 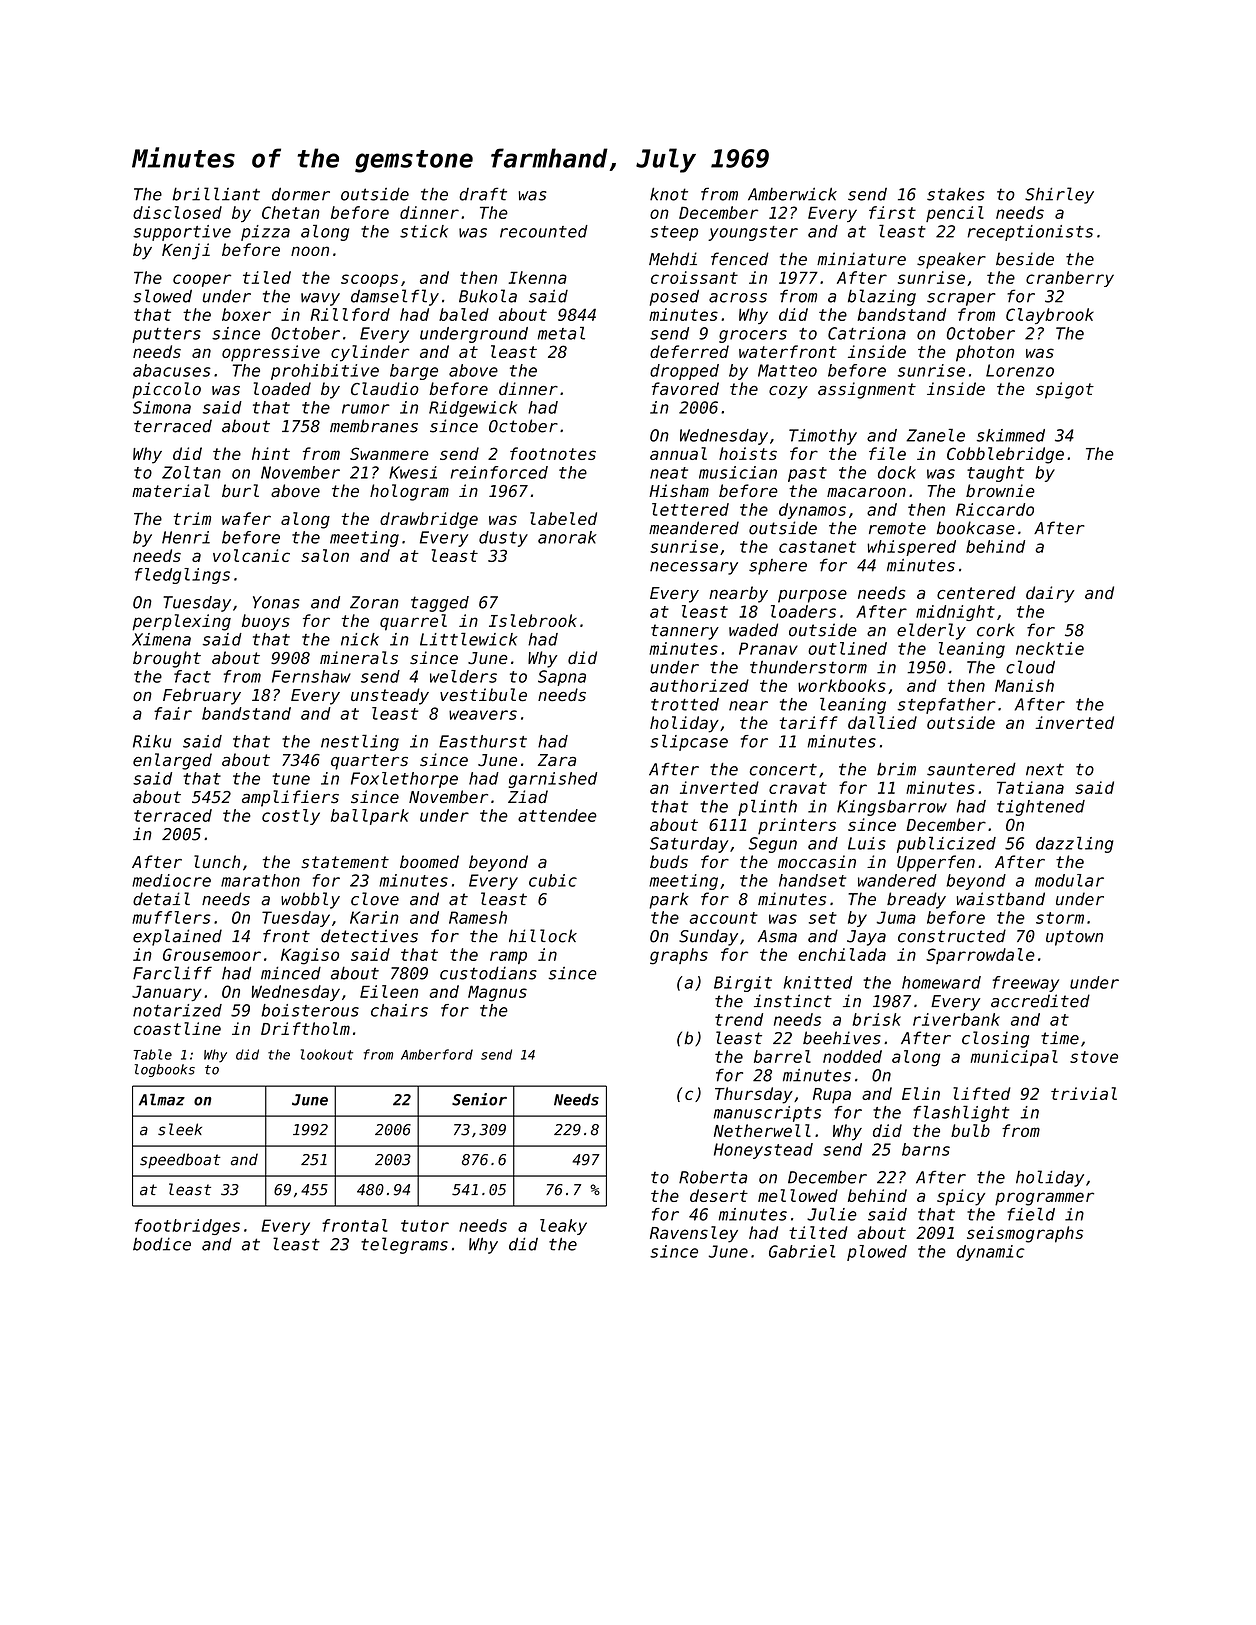 What do you see at coordinates (985, 353) in the document?
I see `photon` at bounding box center [985, 353].
